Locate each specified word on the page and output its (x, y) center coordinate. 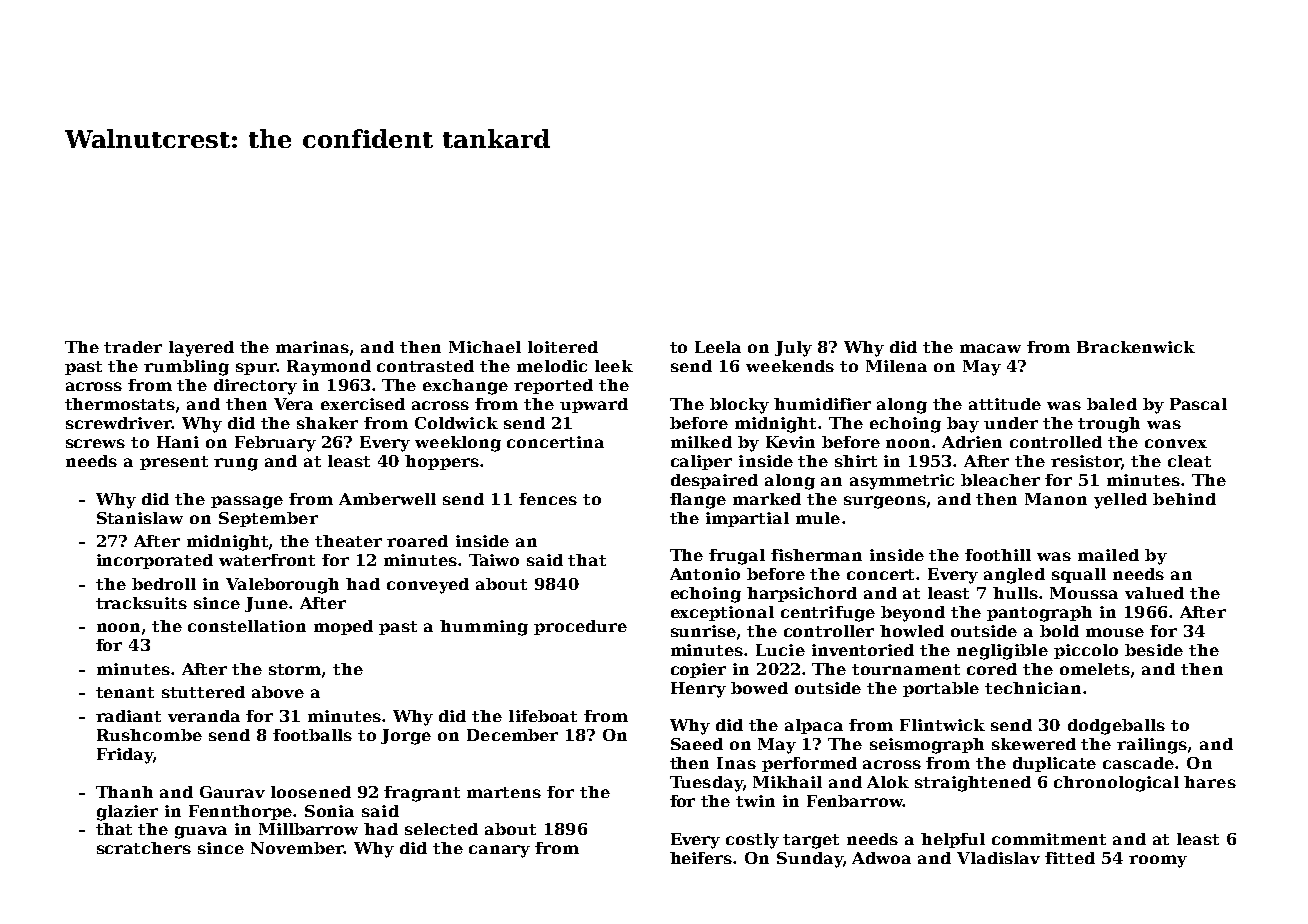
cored (992, 669)
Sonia (329, 811)
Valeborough (282, 586)
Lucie (780, 650)
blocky (739, 406)
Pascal (1198, 404)
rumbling (186, 368)
